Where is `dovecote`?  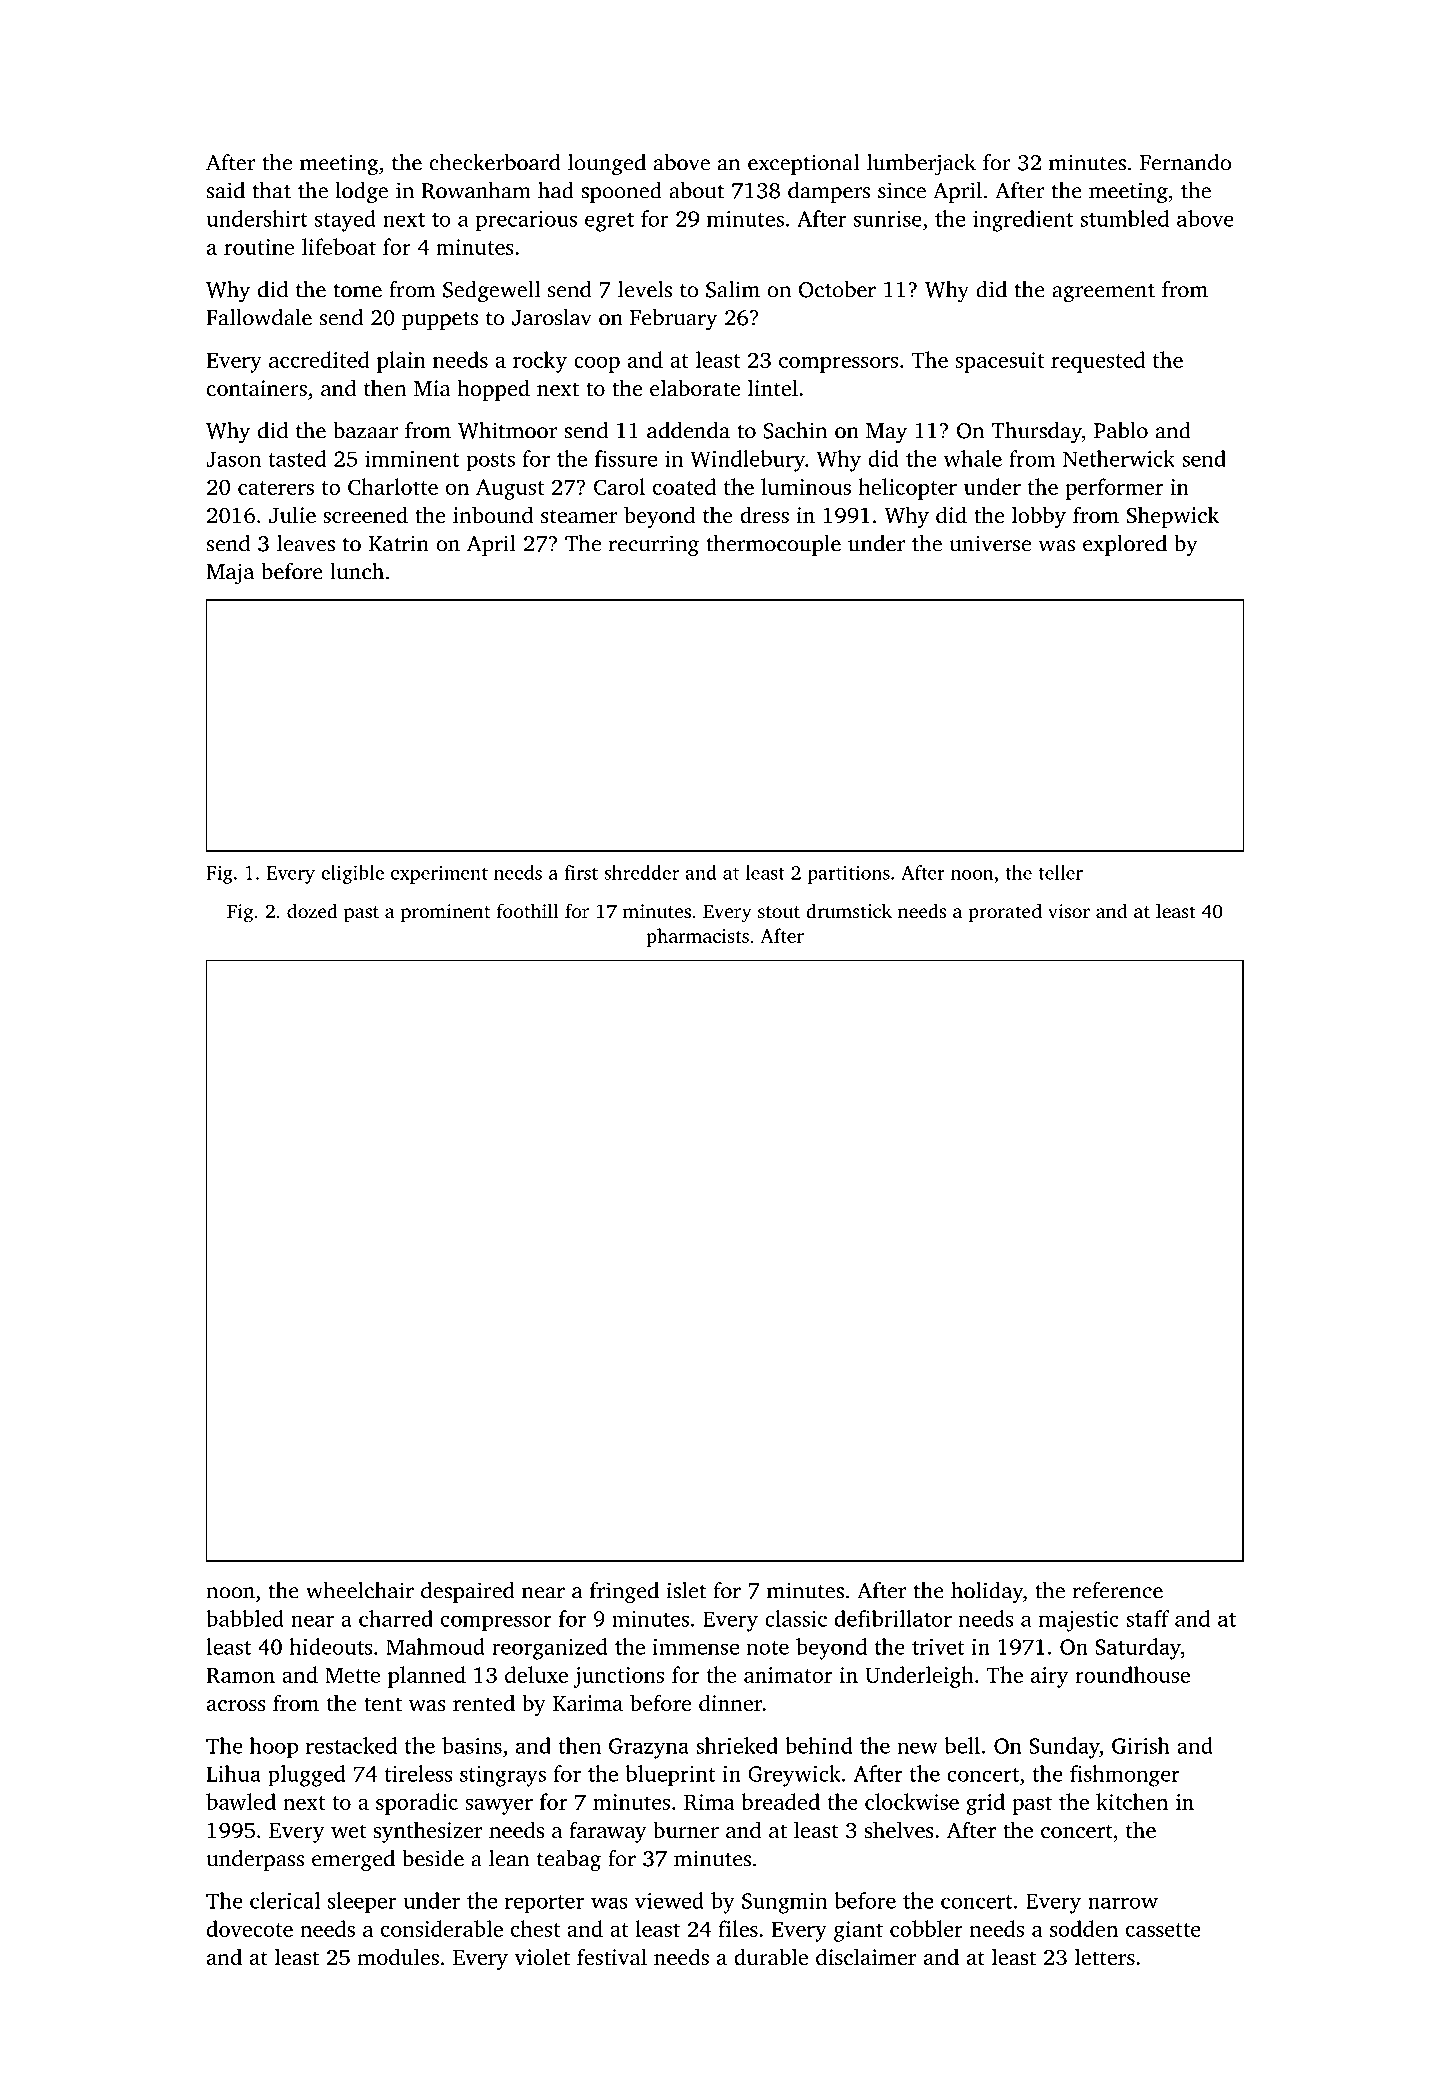 dovecote is located at coordinates (250, 1928).
